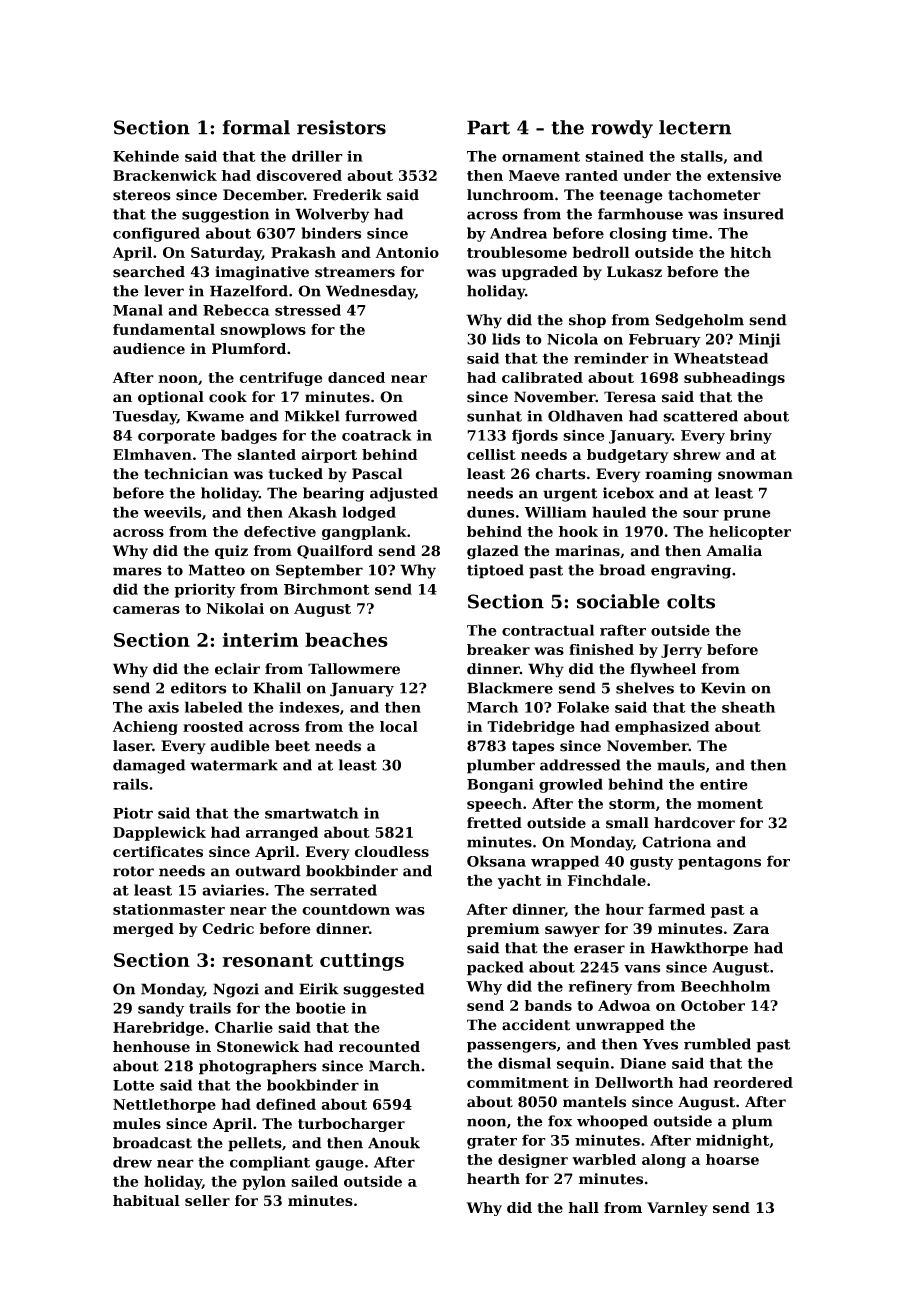 This image has width=908, height=1316. I want to click on rowdy, so click(622, 129).
